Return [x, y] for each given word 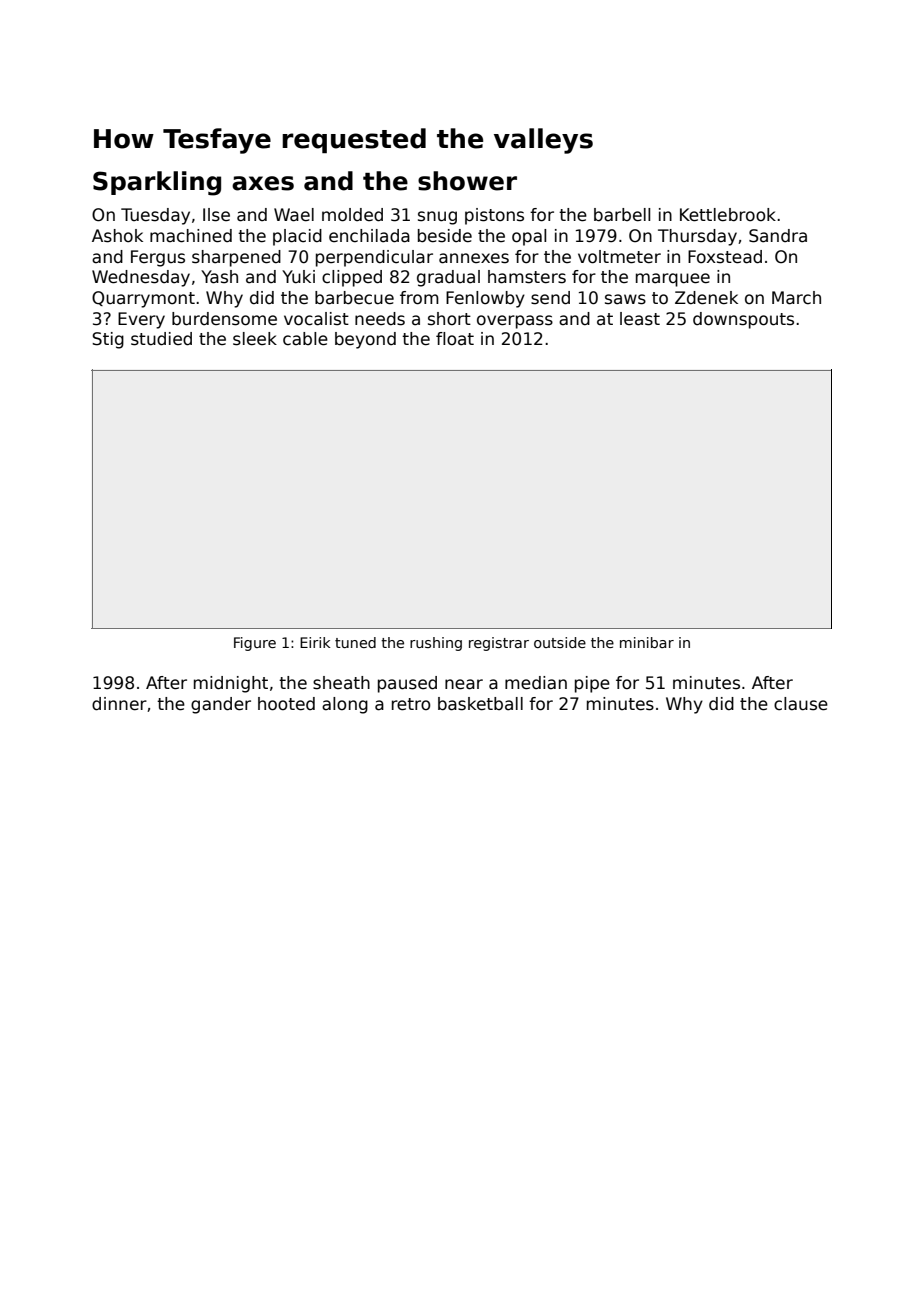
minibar [647, 642]
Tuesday [155, 216]
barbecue [354, 298]
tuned [355, 642]
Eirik [315, 642]
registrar [499, 644]
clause [801, 704]
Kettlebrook [728, 215]
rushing [436, 644]
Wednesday [141, 278]
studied [161, 339]
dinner [119, 704]
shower [467, 181]
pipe [592, 684]
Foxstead [725, 257]
